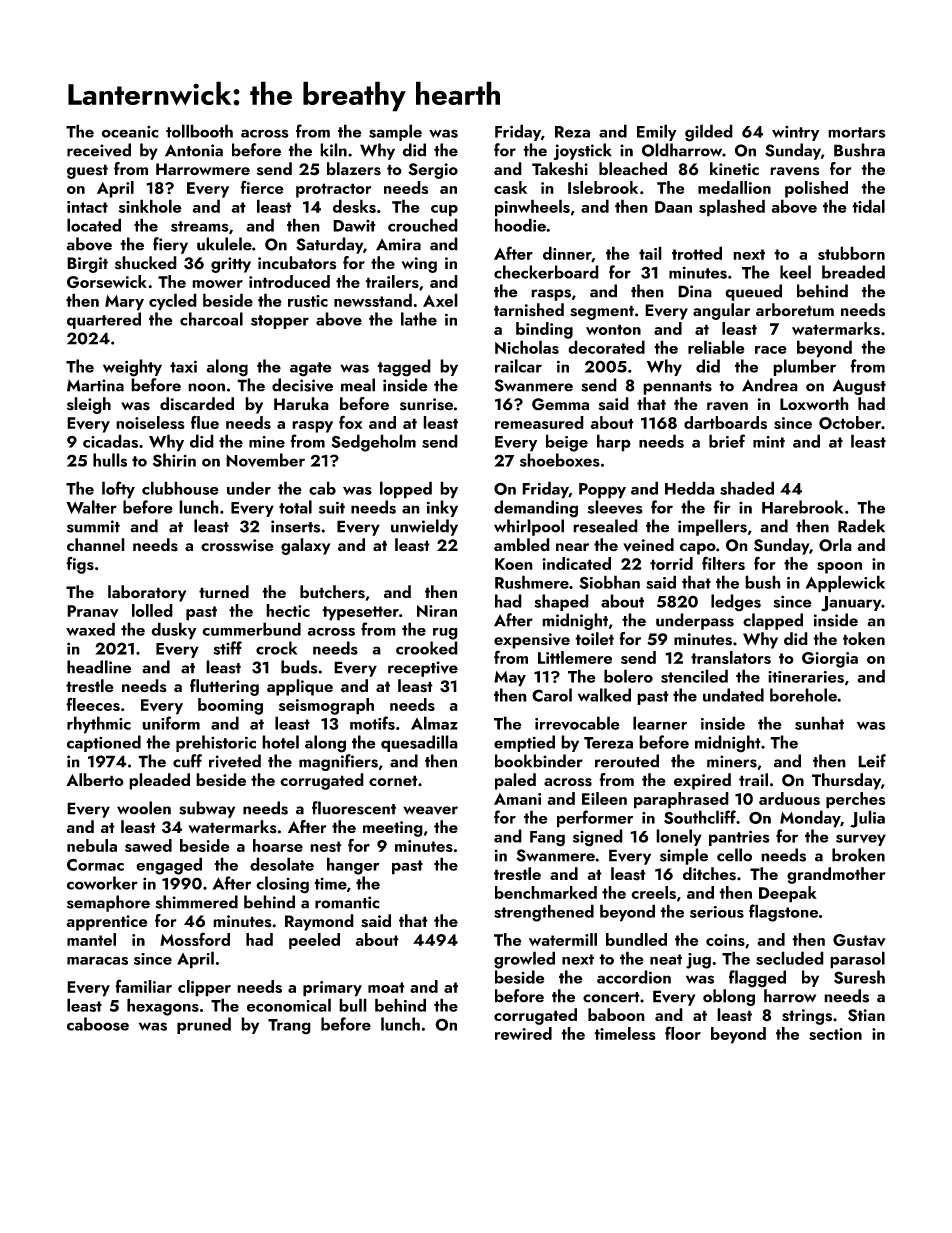 This document has width=952, height=1233. Describe the element at coordinates (770, 385) in the document. I see `Andrea` at that location.
